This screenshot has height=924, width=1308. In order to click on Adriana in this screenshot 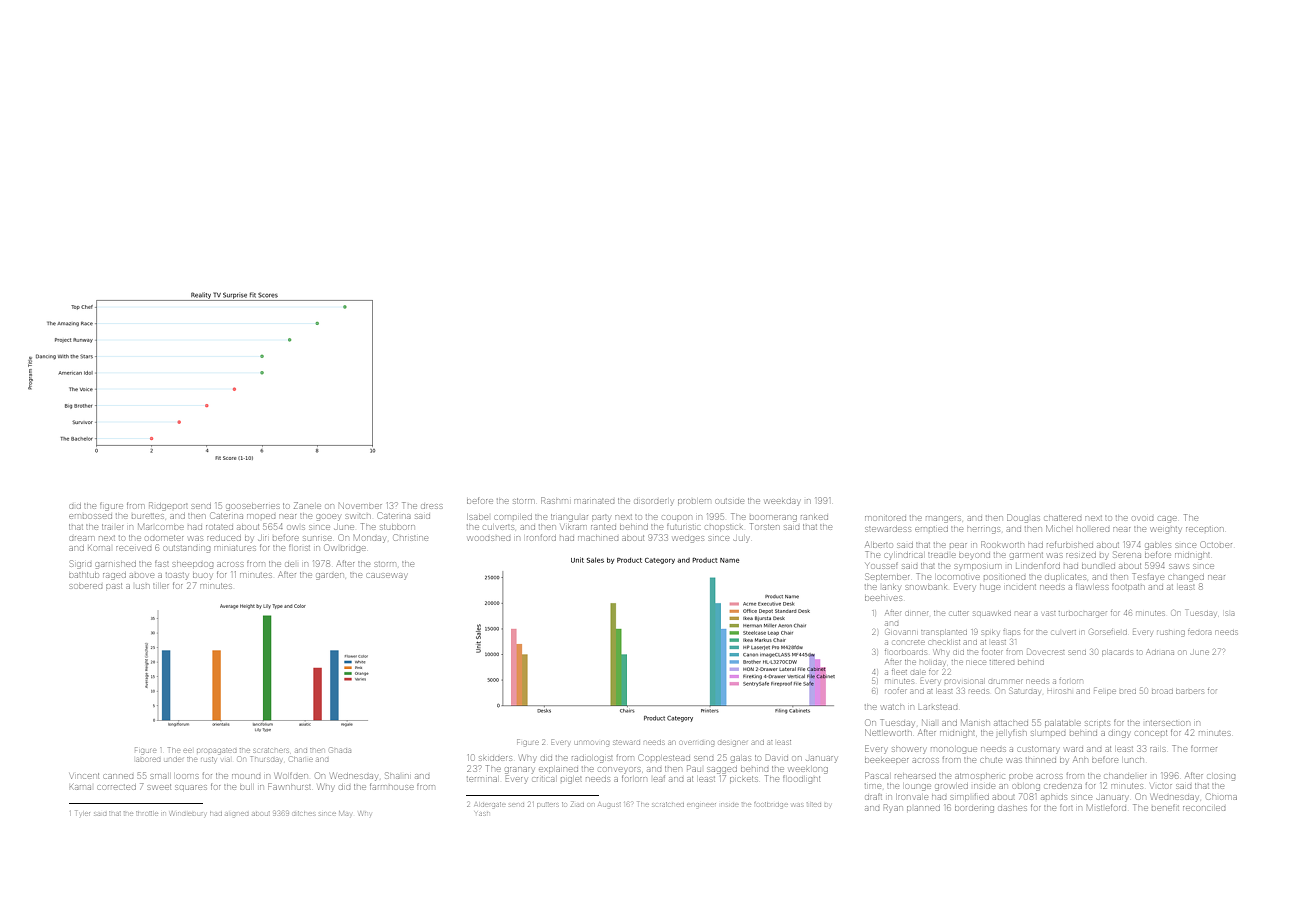, I will do `click(1160, 652)`.
